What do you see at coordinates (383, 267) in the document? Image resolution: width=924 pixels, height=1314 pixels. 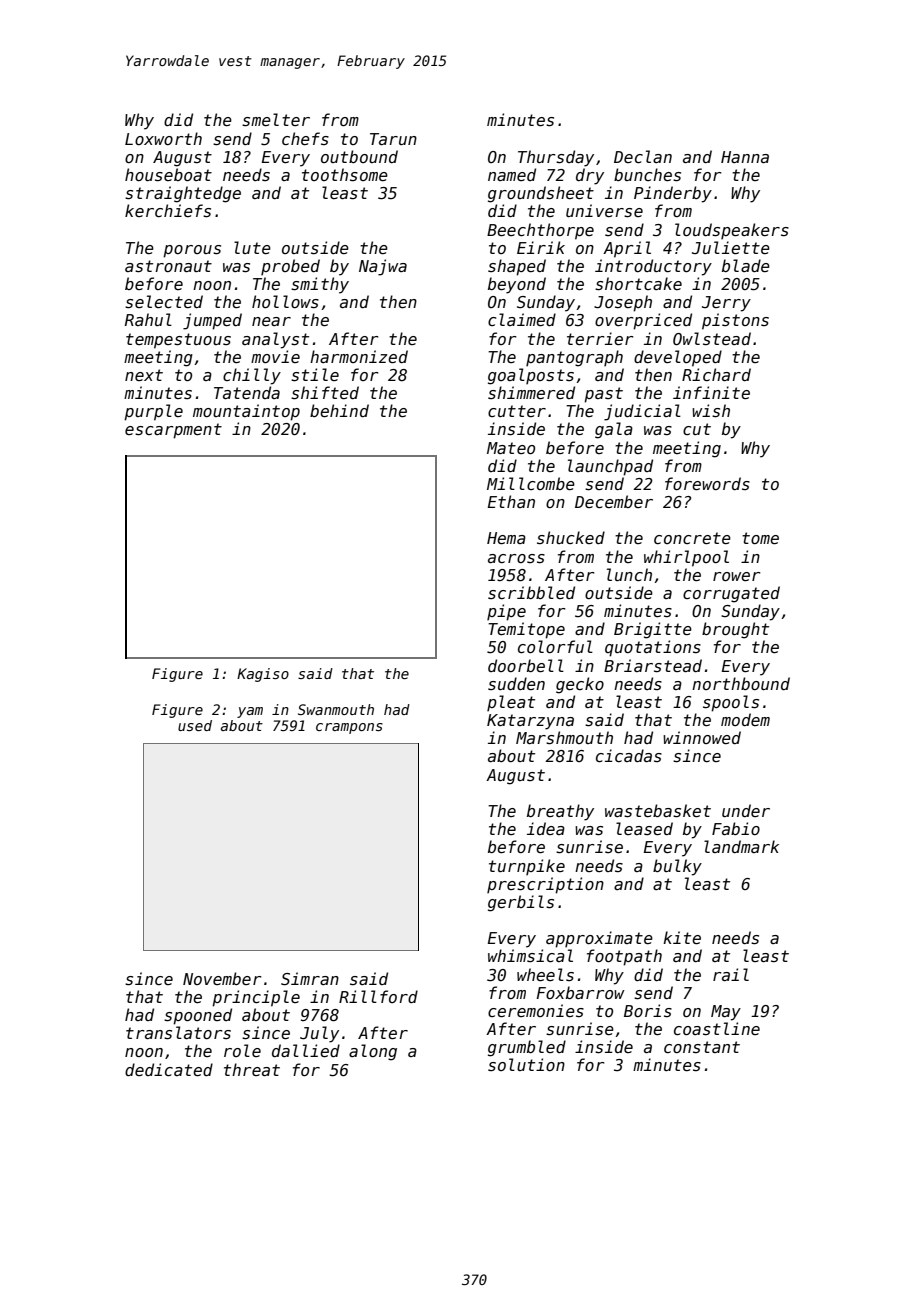 I see `Najwa` at bounding box center [383, 267].
